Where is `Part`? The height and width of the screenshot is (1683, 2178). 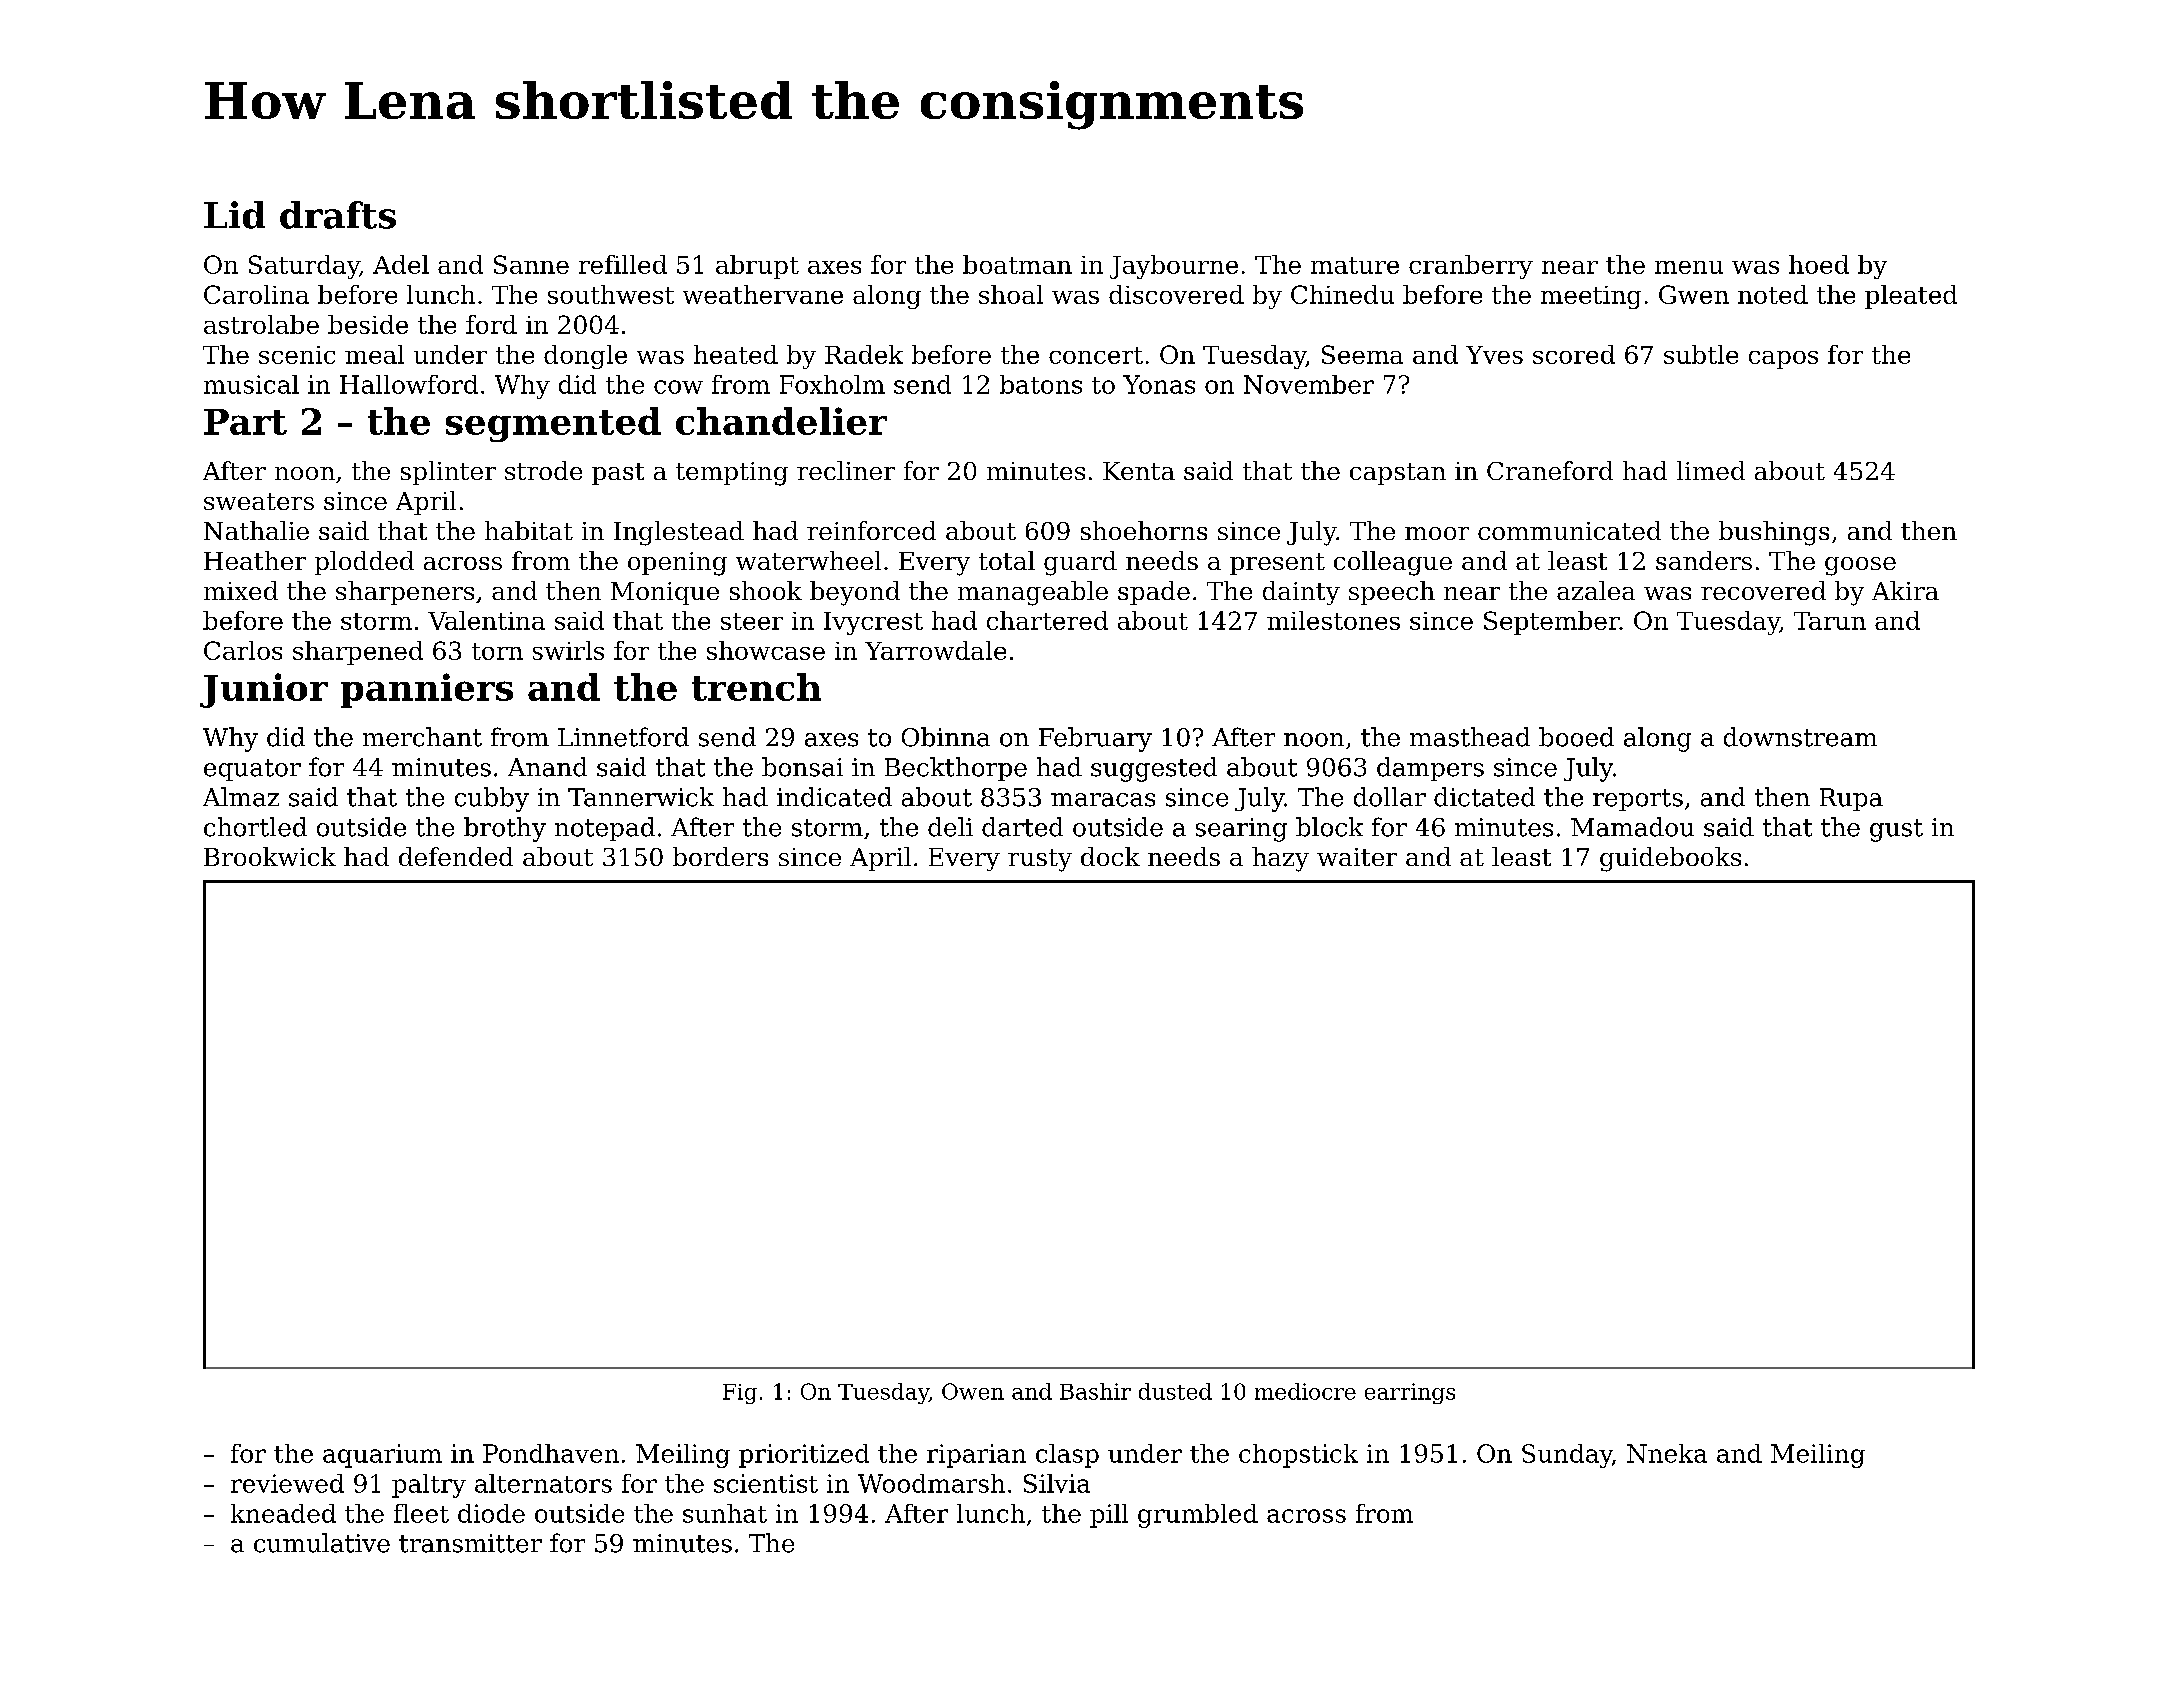
Part is located at coordinates (245, 422).
